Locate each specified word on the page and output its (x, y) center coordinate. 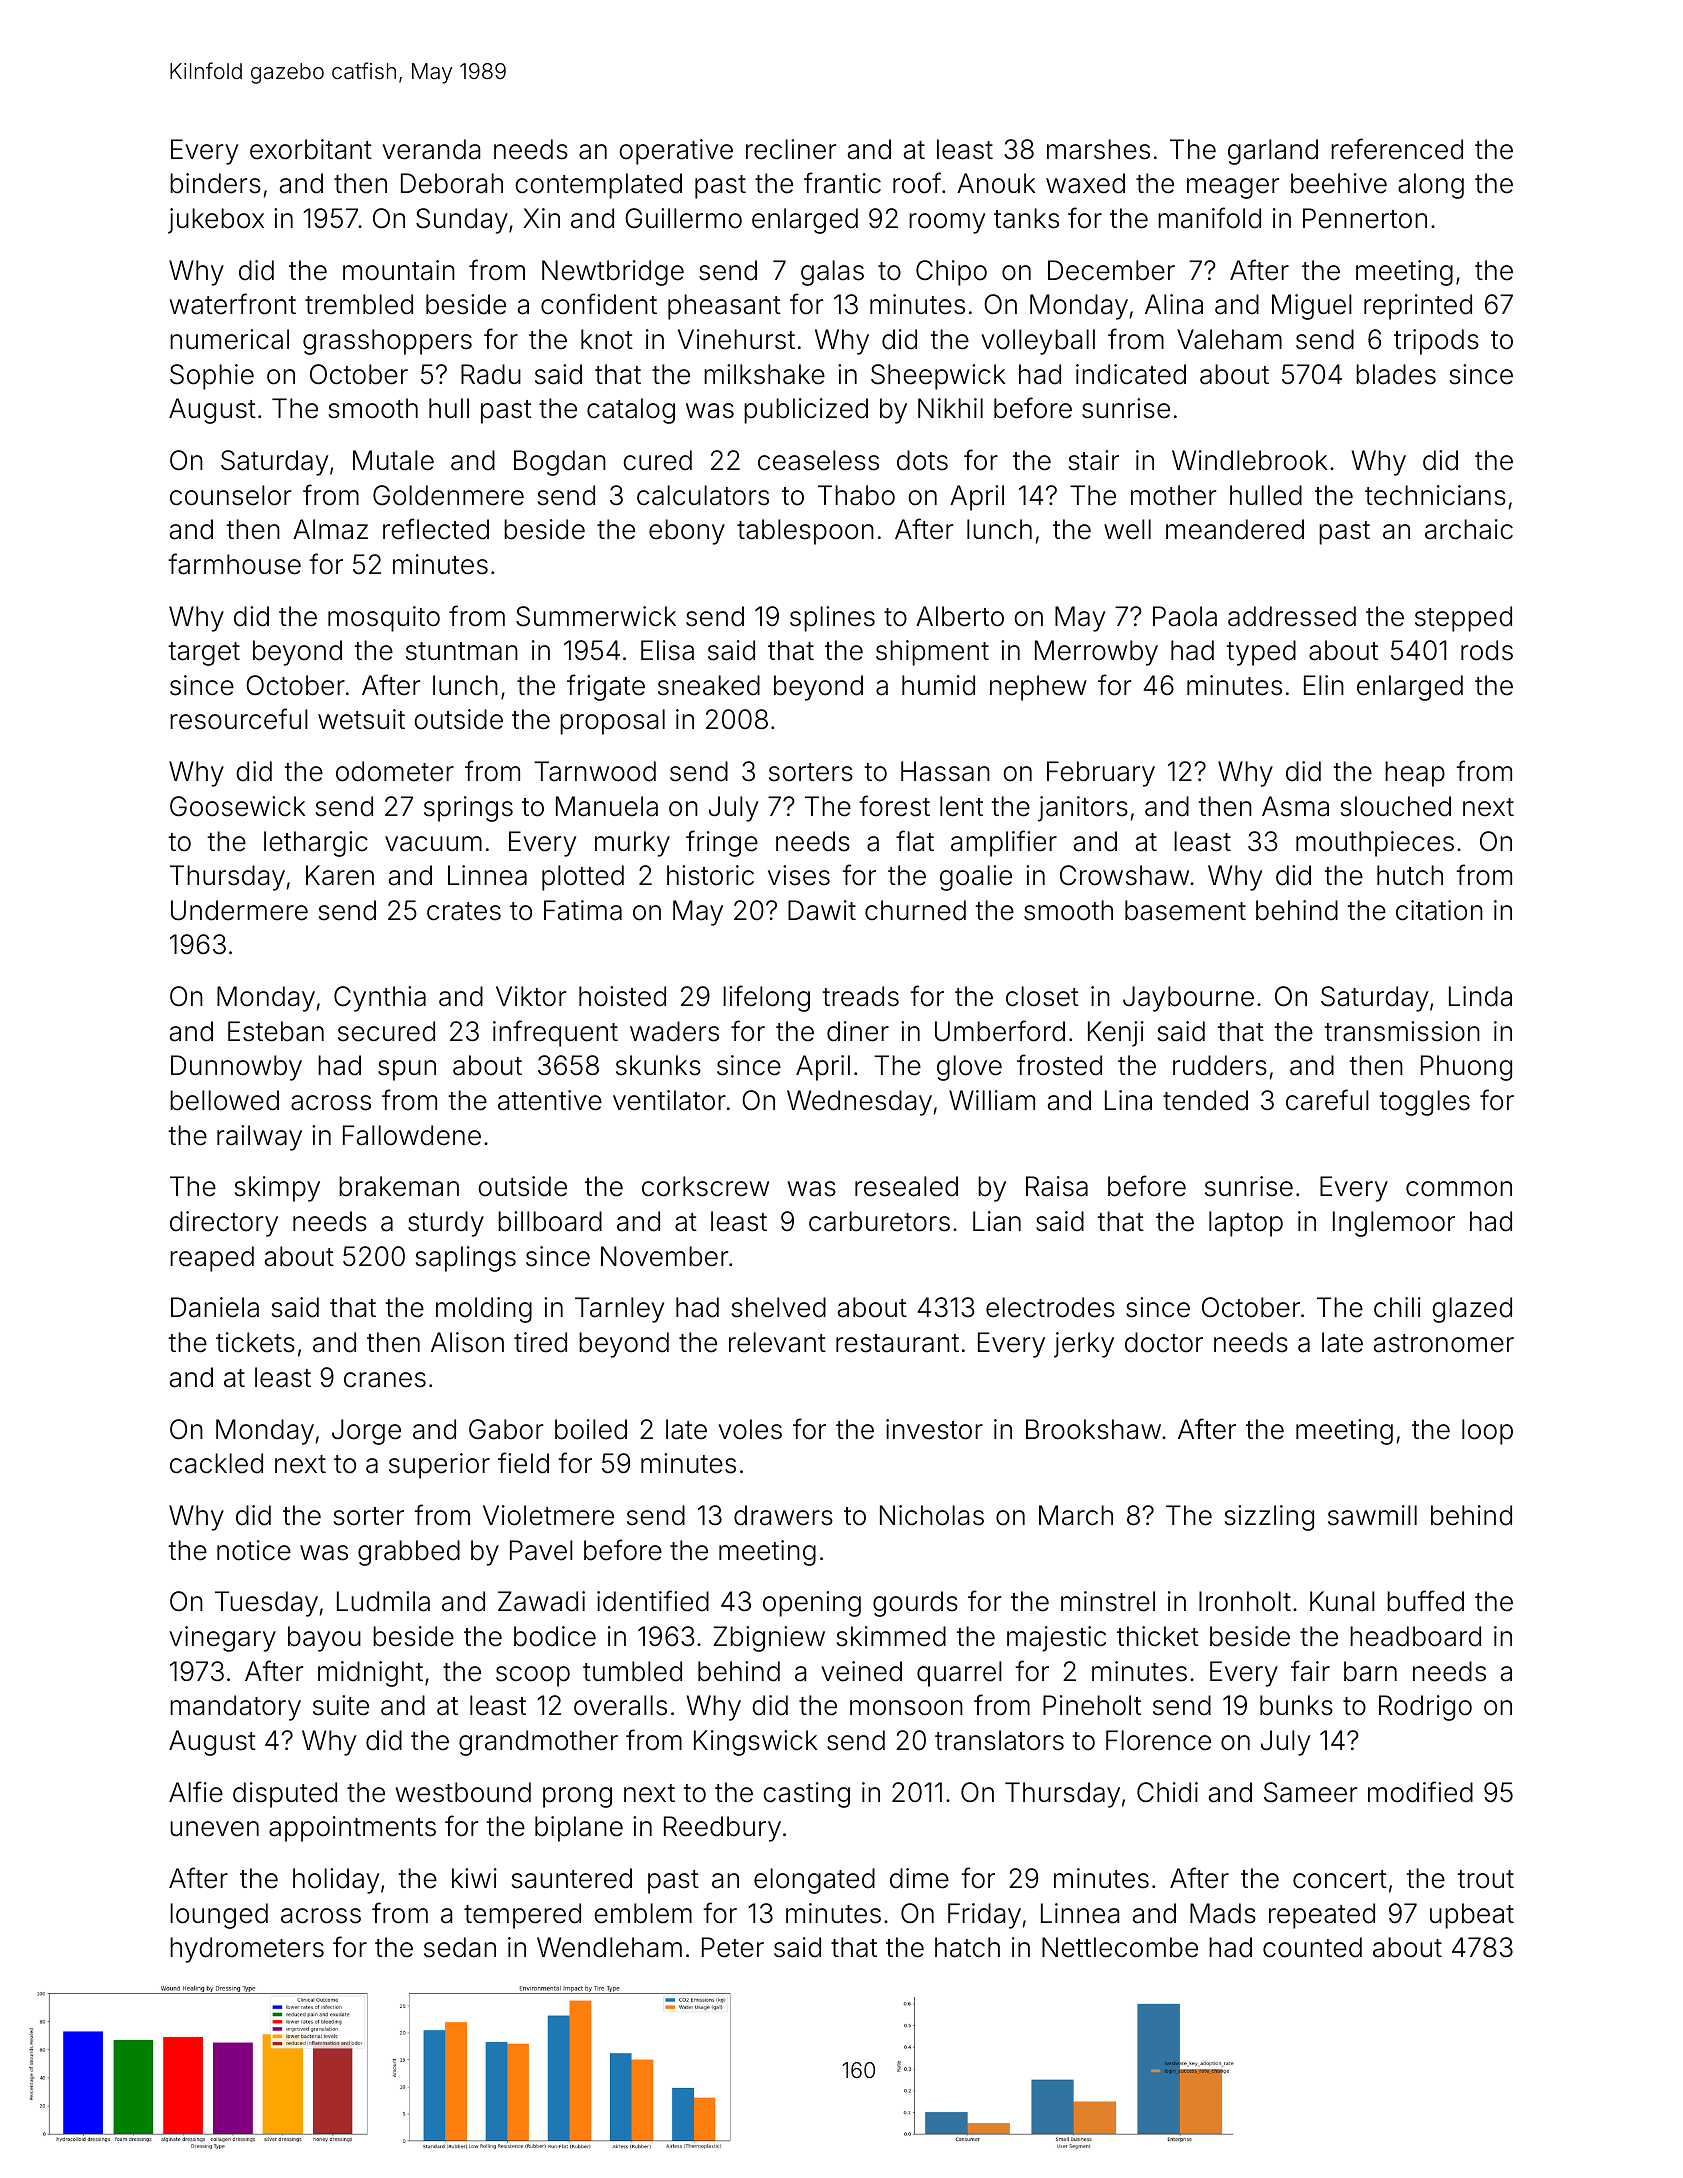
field (523, 1463)
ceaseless (818, 460)
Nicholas (932, 1515)
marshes (1098, 149)
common (1459, 1189)
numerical (229, 339)
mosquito (384, 619)
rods (1487, 650)
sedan (460, 1947)
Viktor (531, 996)
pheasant (724, 307)
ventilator (669, 1100)
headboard (1415, 1636)
